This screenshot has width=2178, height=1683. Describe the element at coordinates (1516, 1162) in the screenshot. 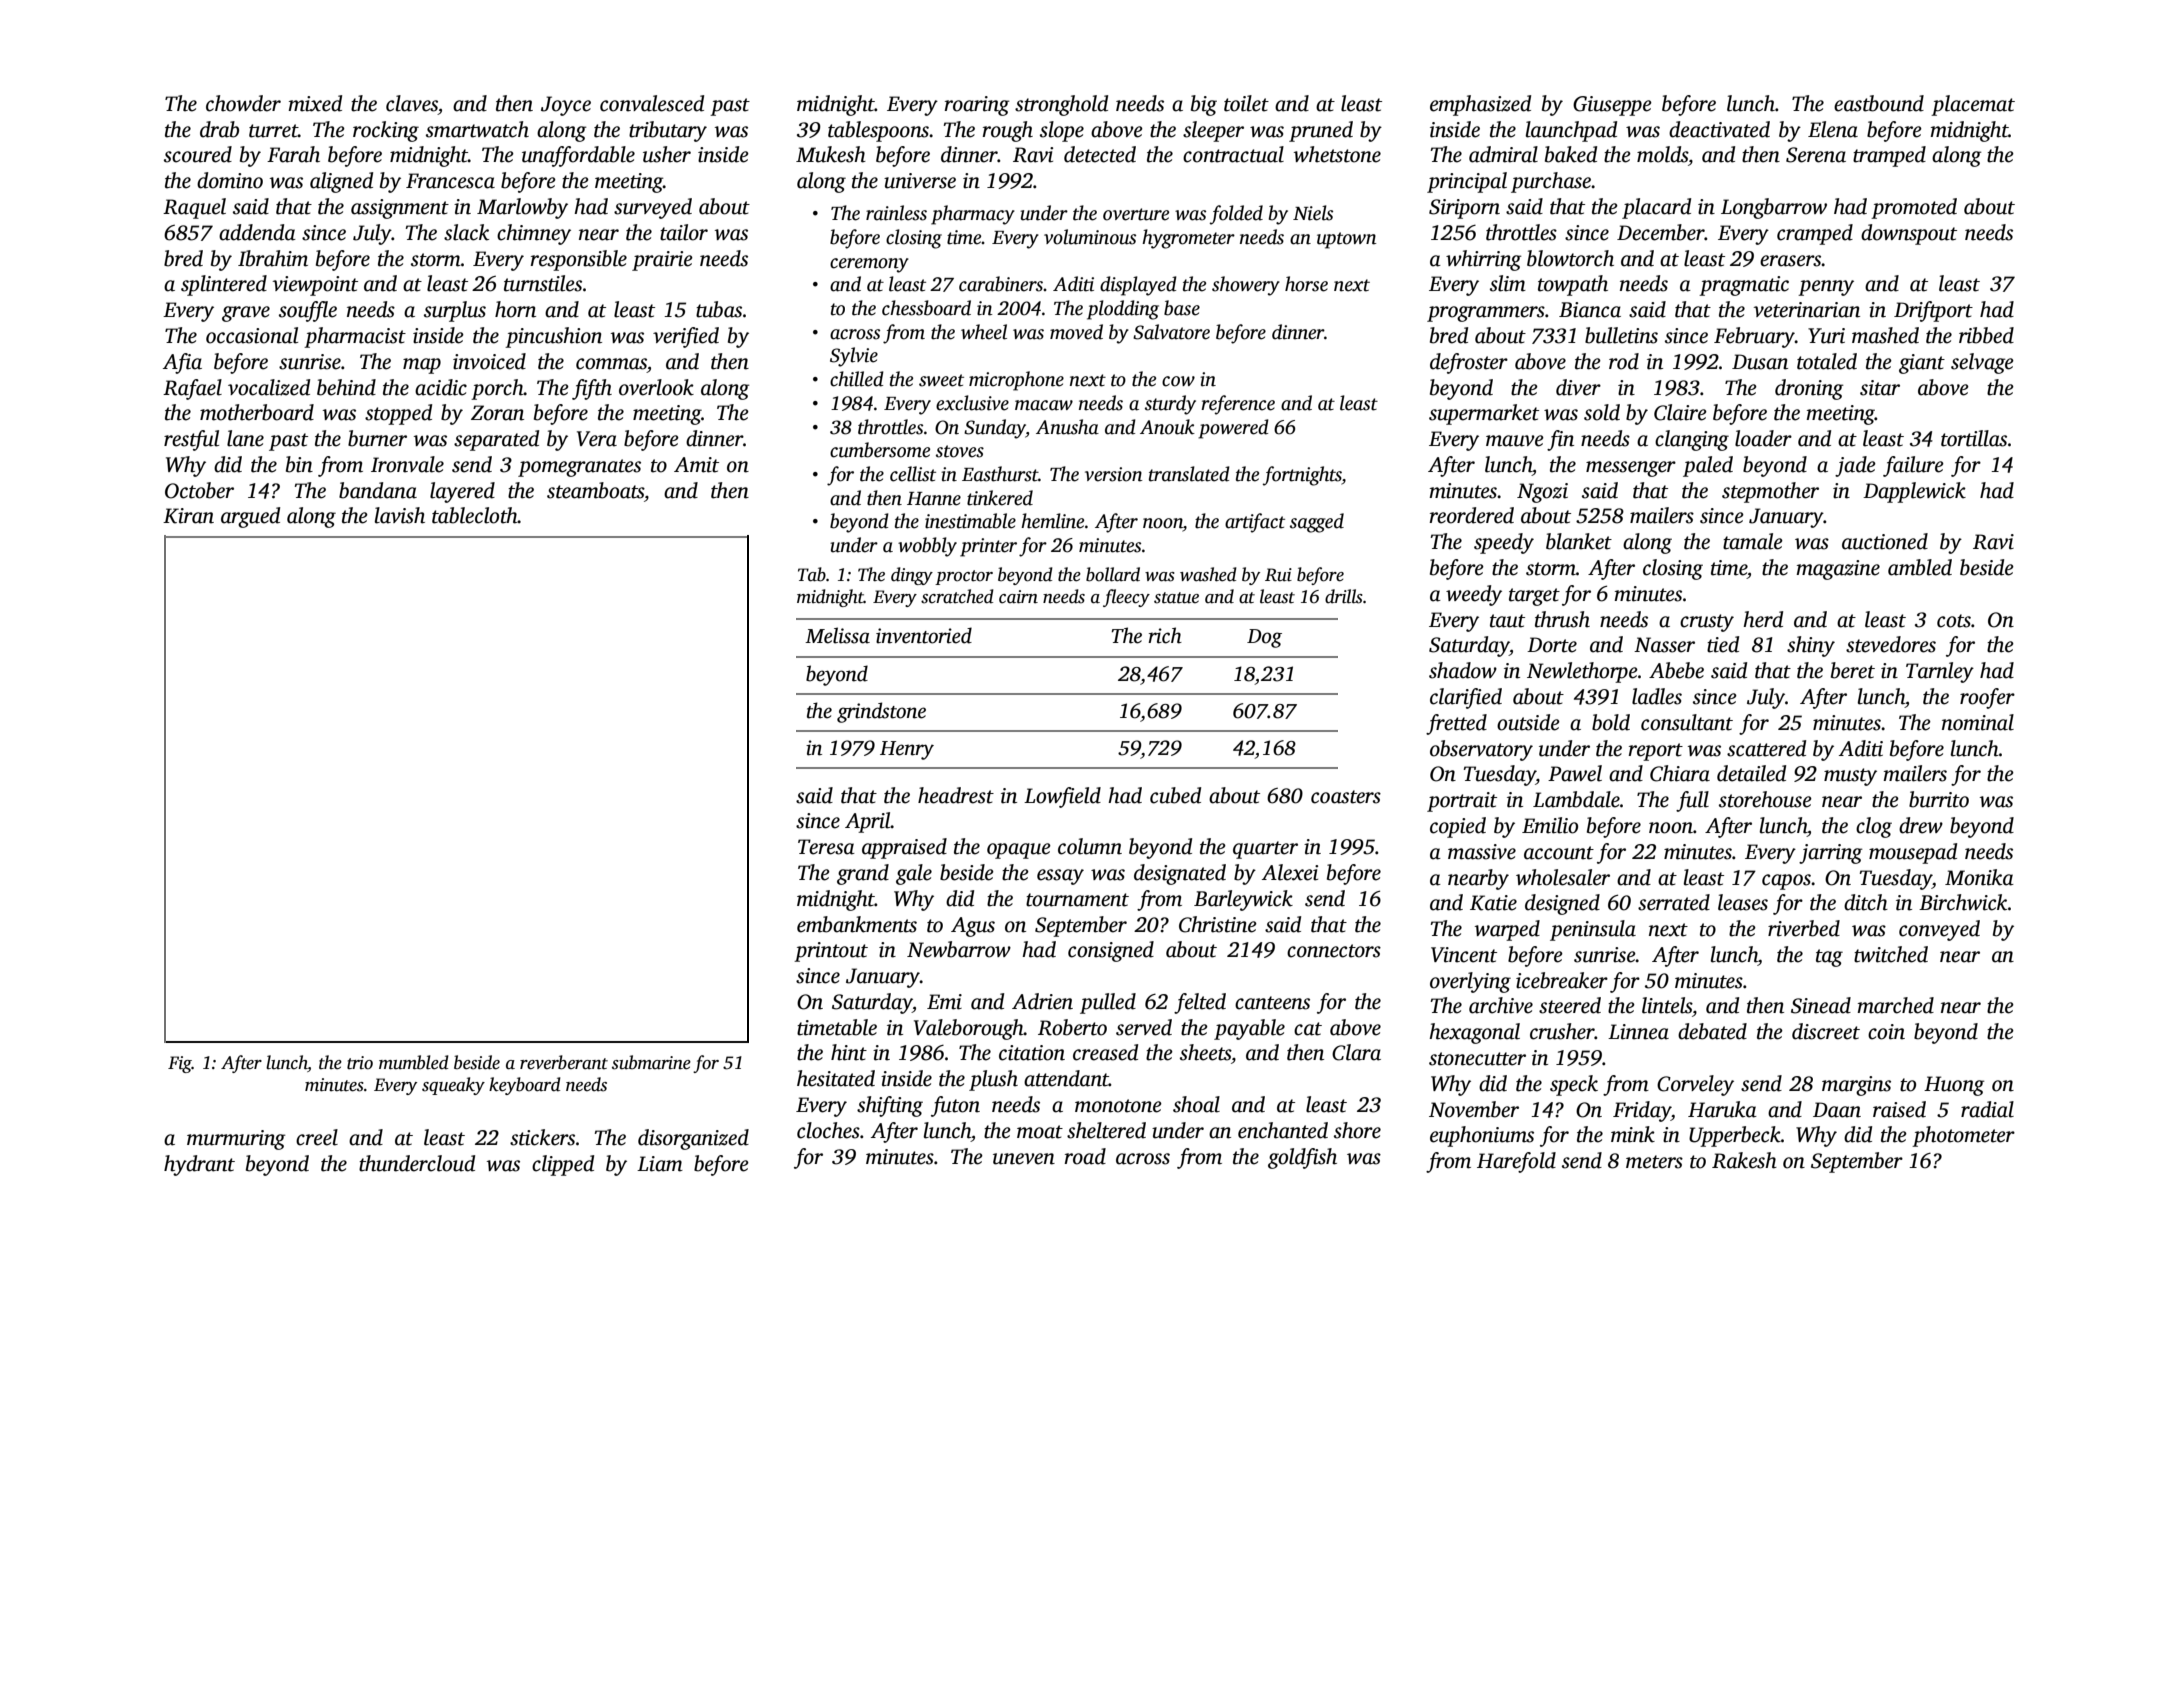

I see `Harefold` at that location.
